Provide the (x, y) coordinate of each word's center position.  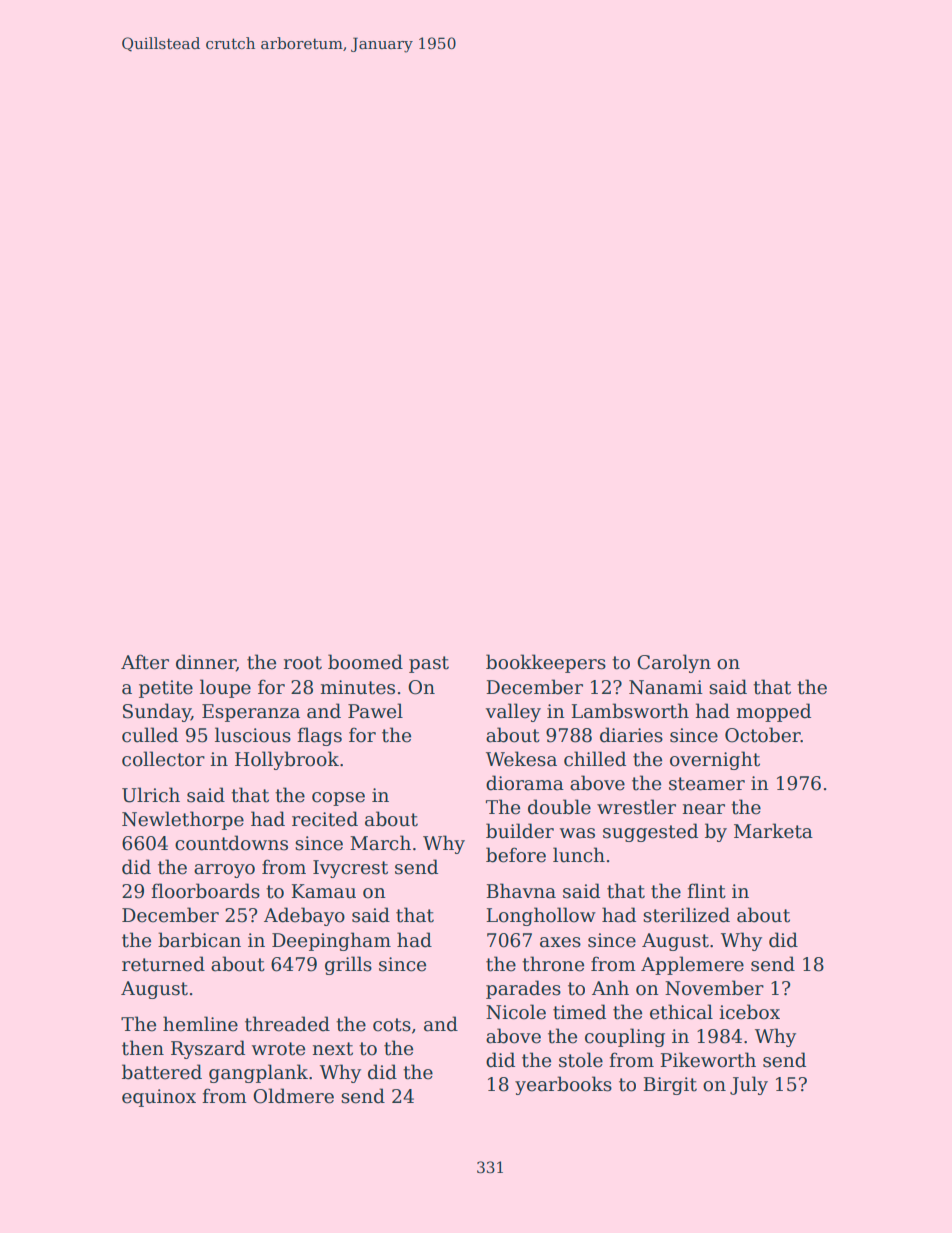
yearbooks (563, 1085)
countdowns (231, 843)
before (516, 855)
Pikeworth (708, 1060)
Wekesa (521, 759)
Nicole (516, 1012)
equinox (159, 1098)
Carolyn (674, 663)
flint (706, 891)
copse (338, 799)
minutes (358, 687)
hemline (200, 1024)
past (429, 664)
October (763, 735)
